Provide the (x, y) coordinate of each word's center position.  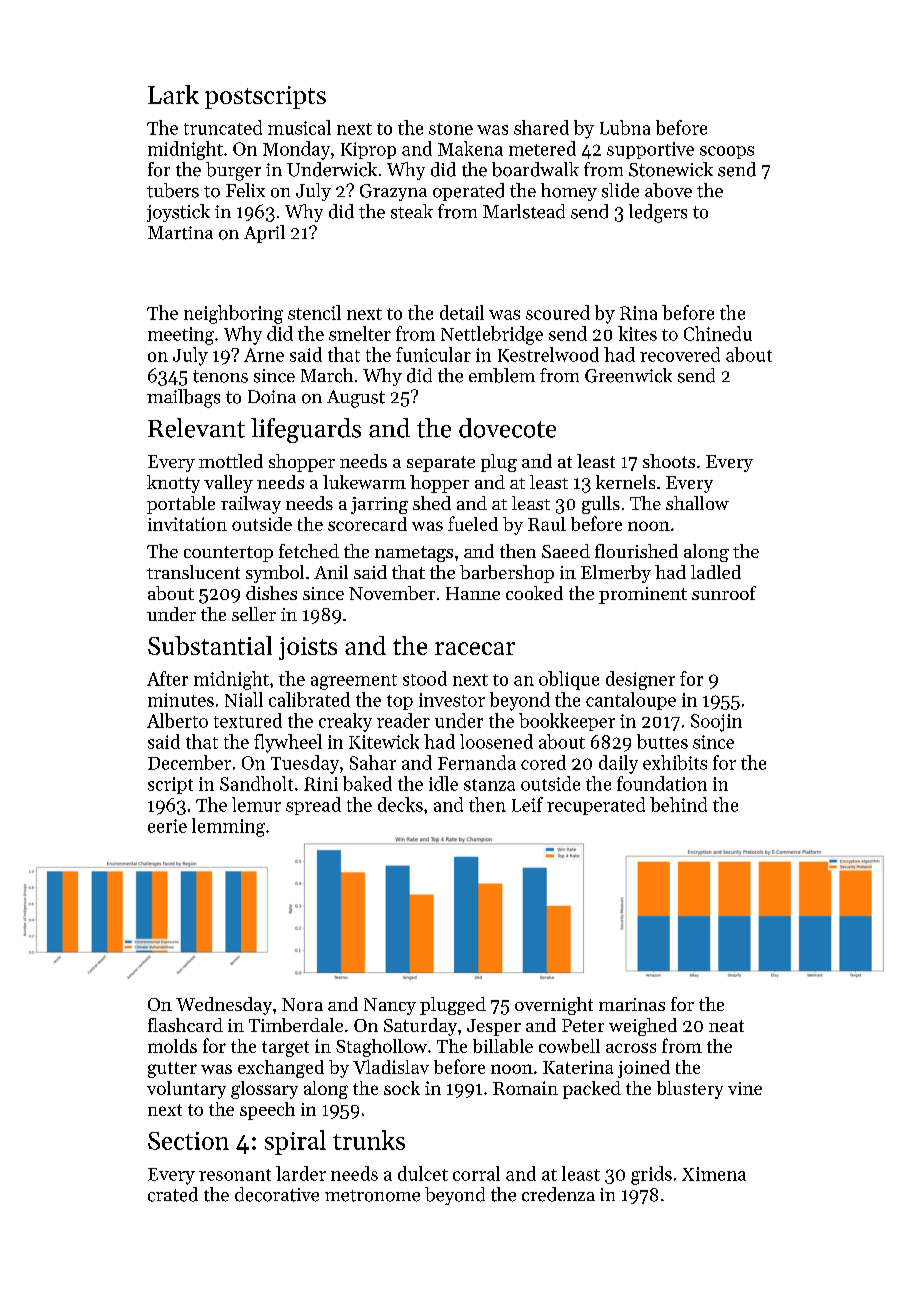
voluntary (186, 1090)
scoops (727, 152)
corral (476, 1173)
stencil (314, 312)
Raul (547, 524)
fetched (309, 551)
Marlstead (524, 211)
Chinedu (718, 333)
